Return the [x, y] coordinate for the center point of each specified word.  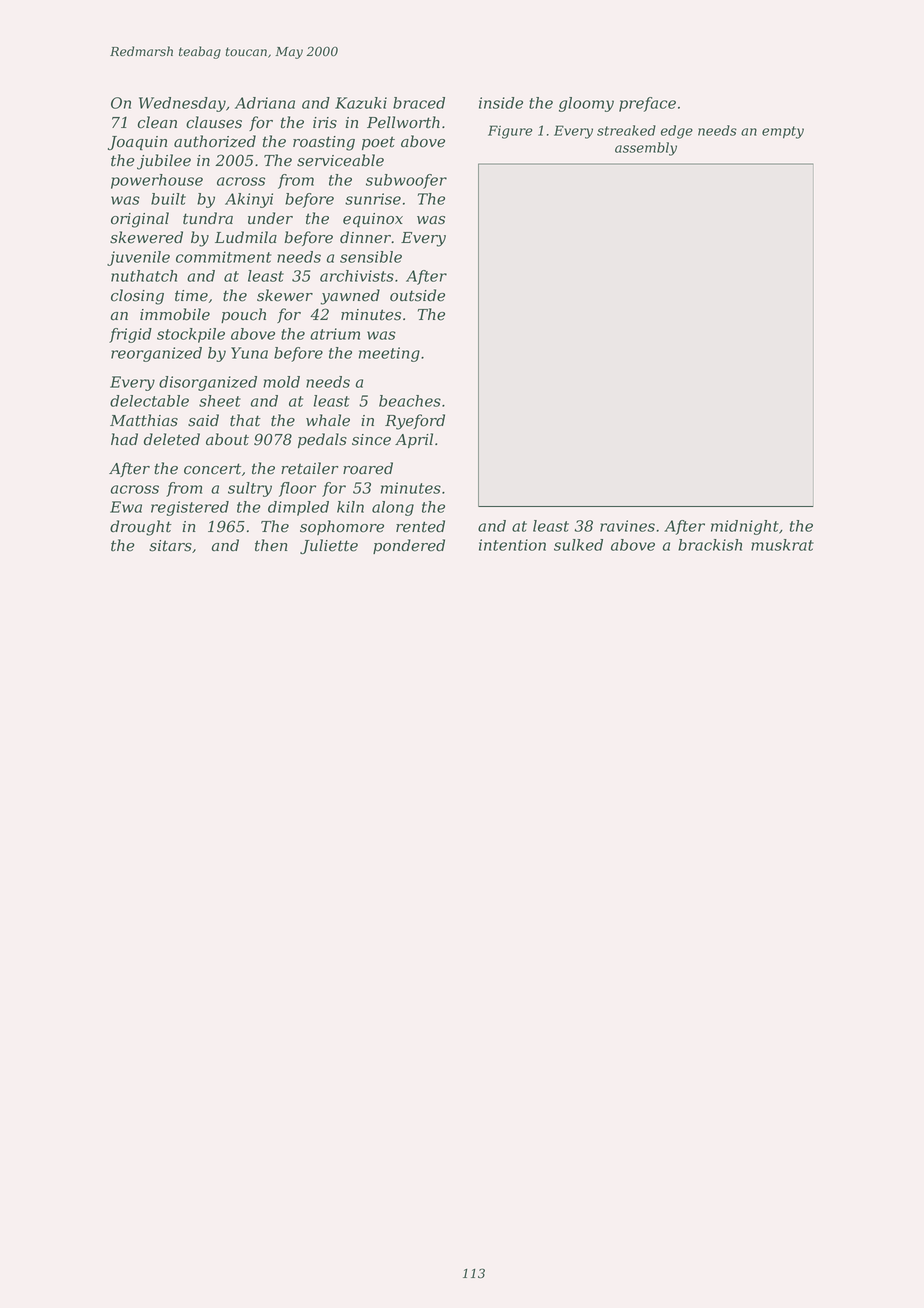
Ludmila [246, 237]
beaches [410, 401]
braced [419, 103]
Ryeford [415, 422]
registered [190, 508]
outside [417, 295]
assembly [646, 149]
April [414, 440]
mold [281, 382]
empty [783, 132]
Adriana [265, 103]
